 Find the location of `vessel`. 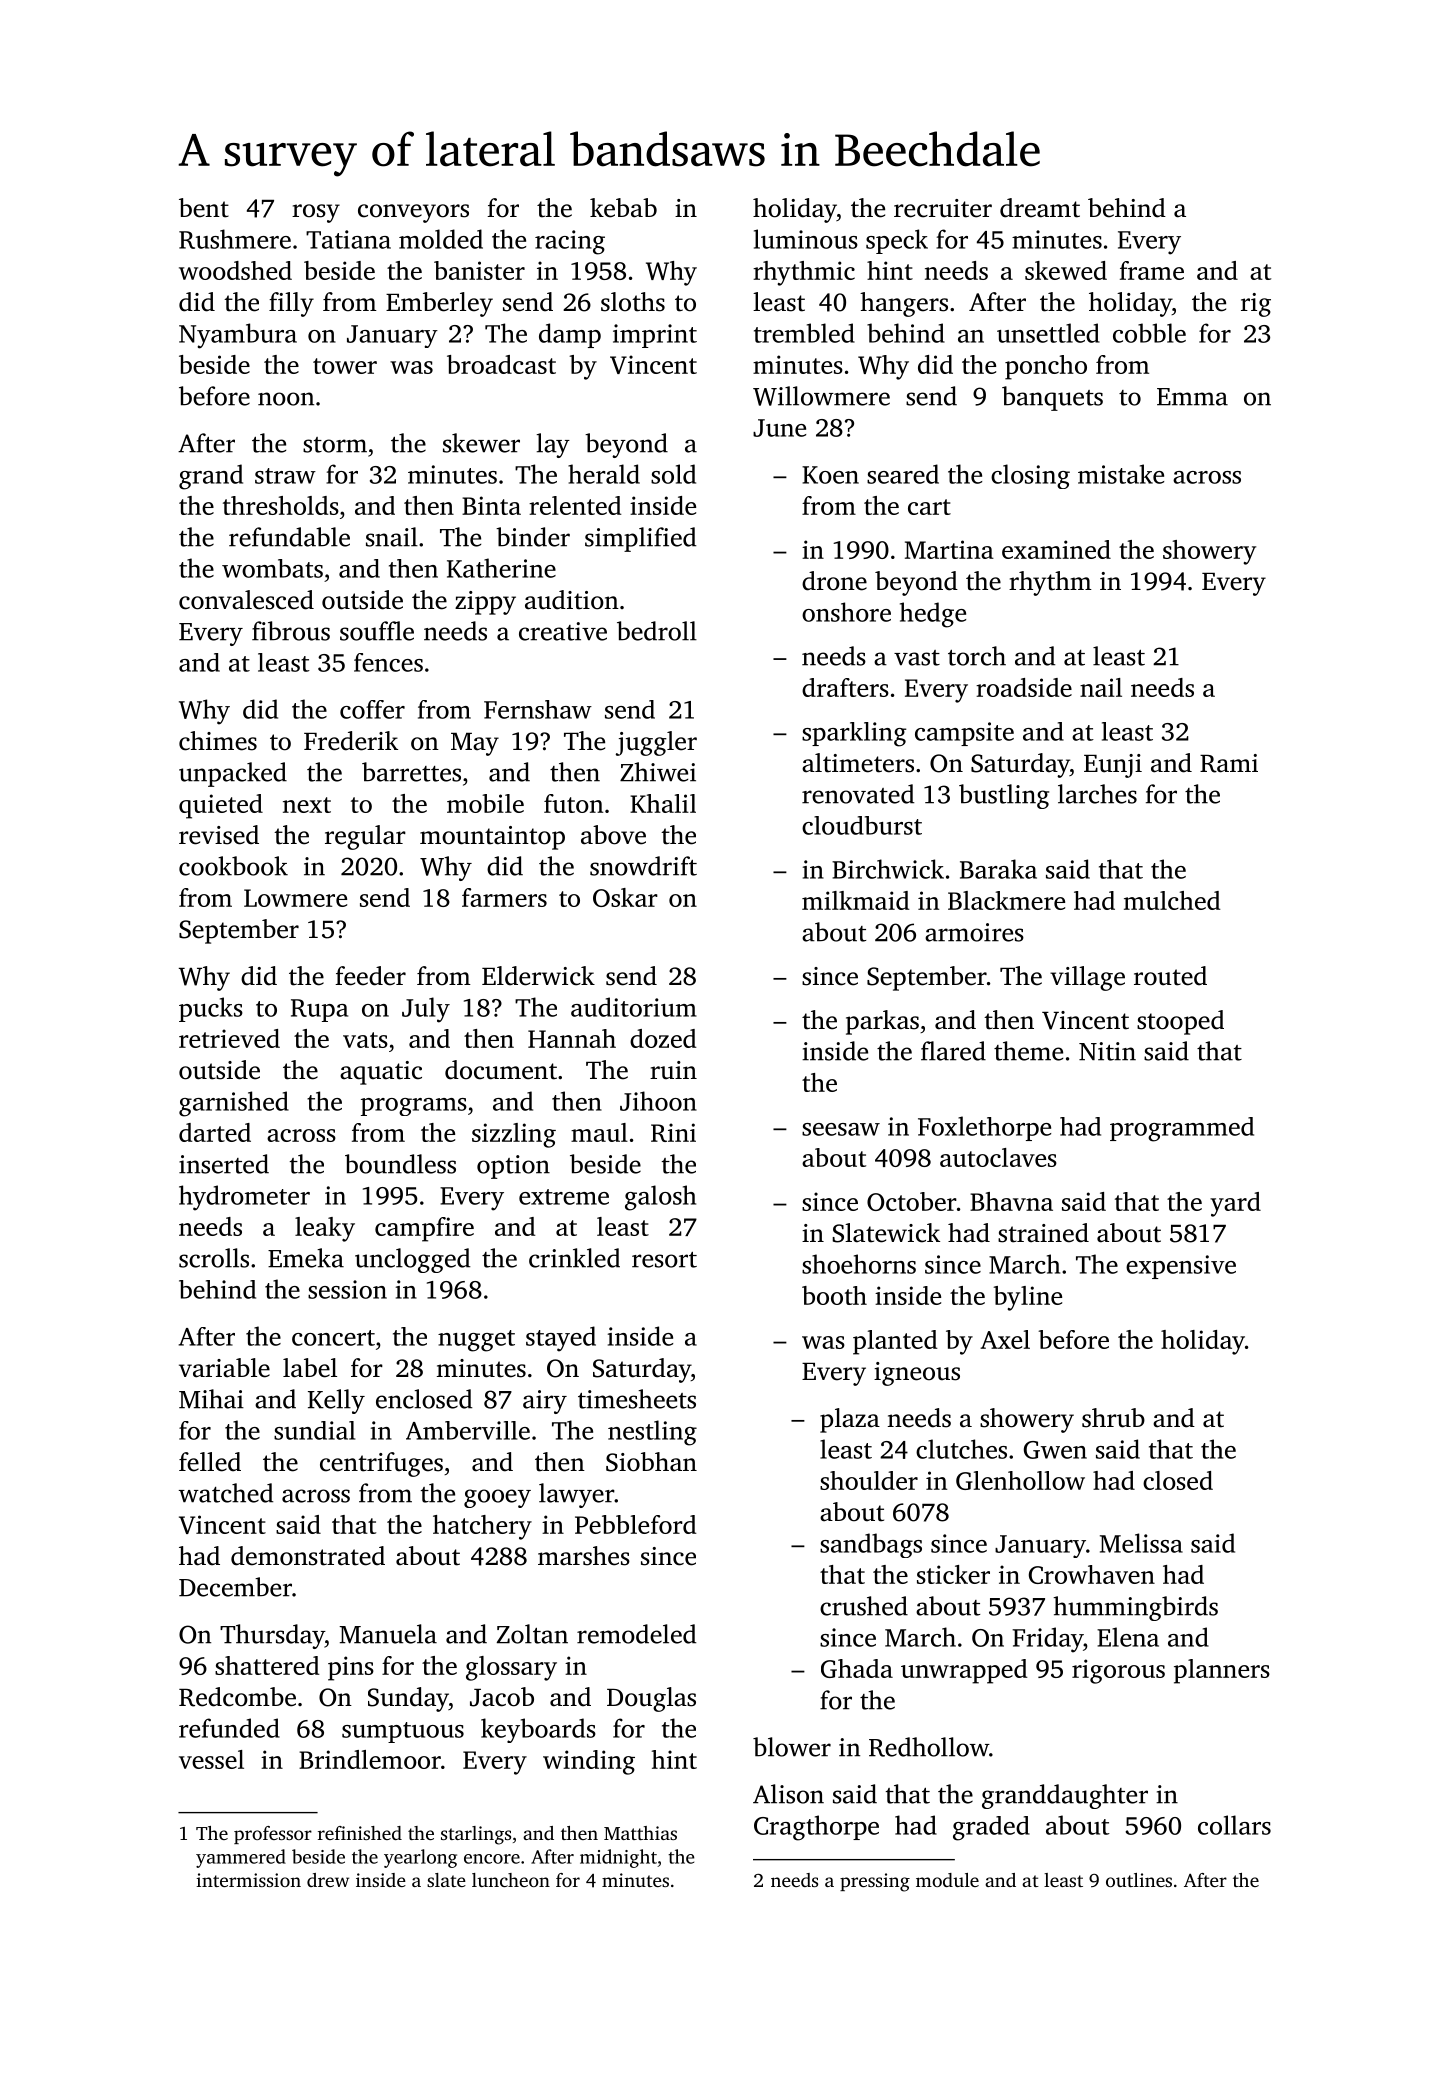

vessel is located at coordinates (211, 1759).
